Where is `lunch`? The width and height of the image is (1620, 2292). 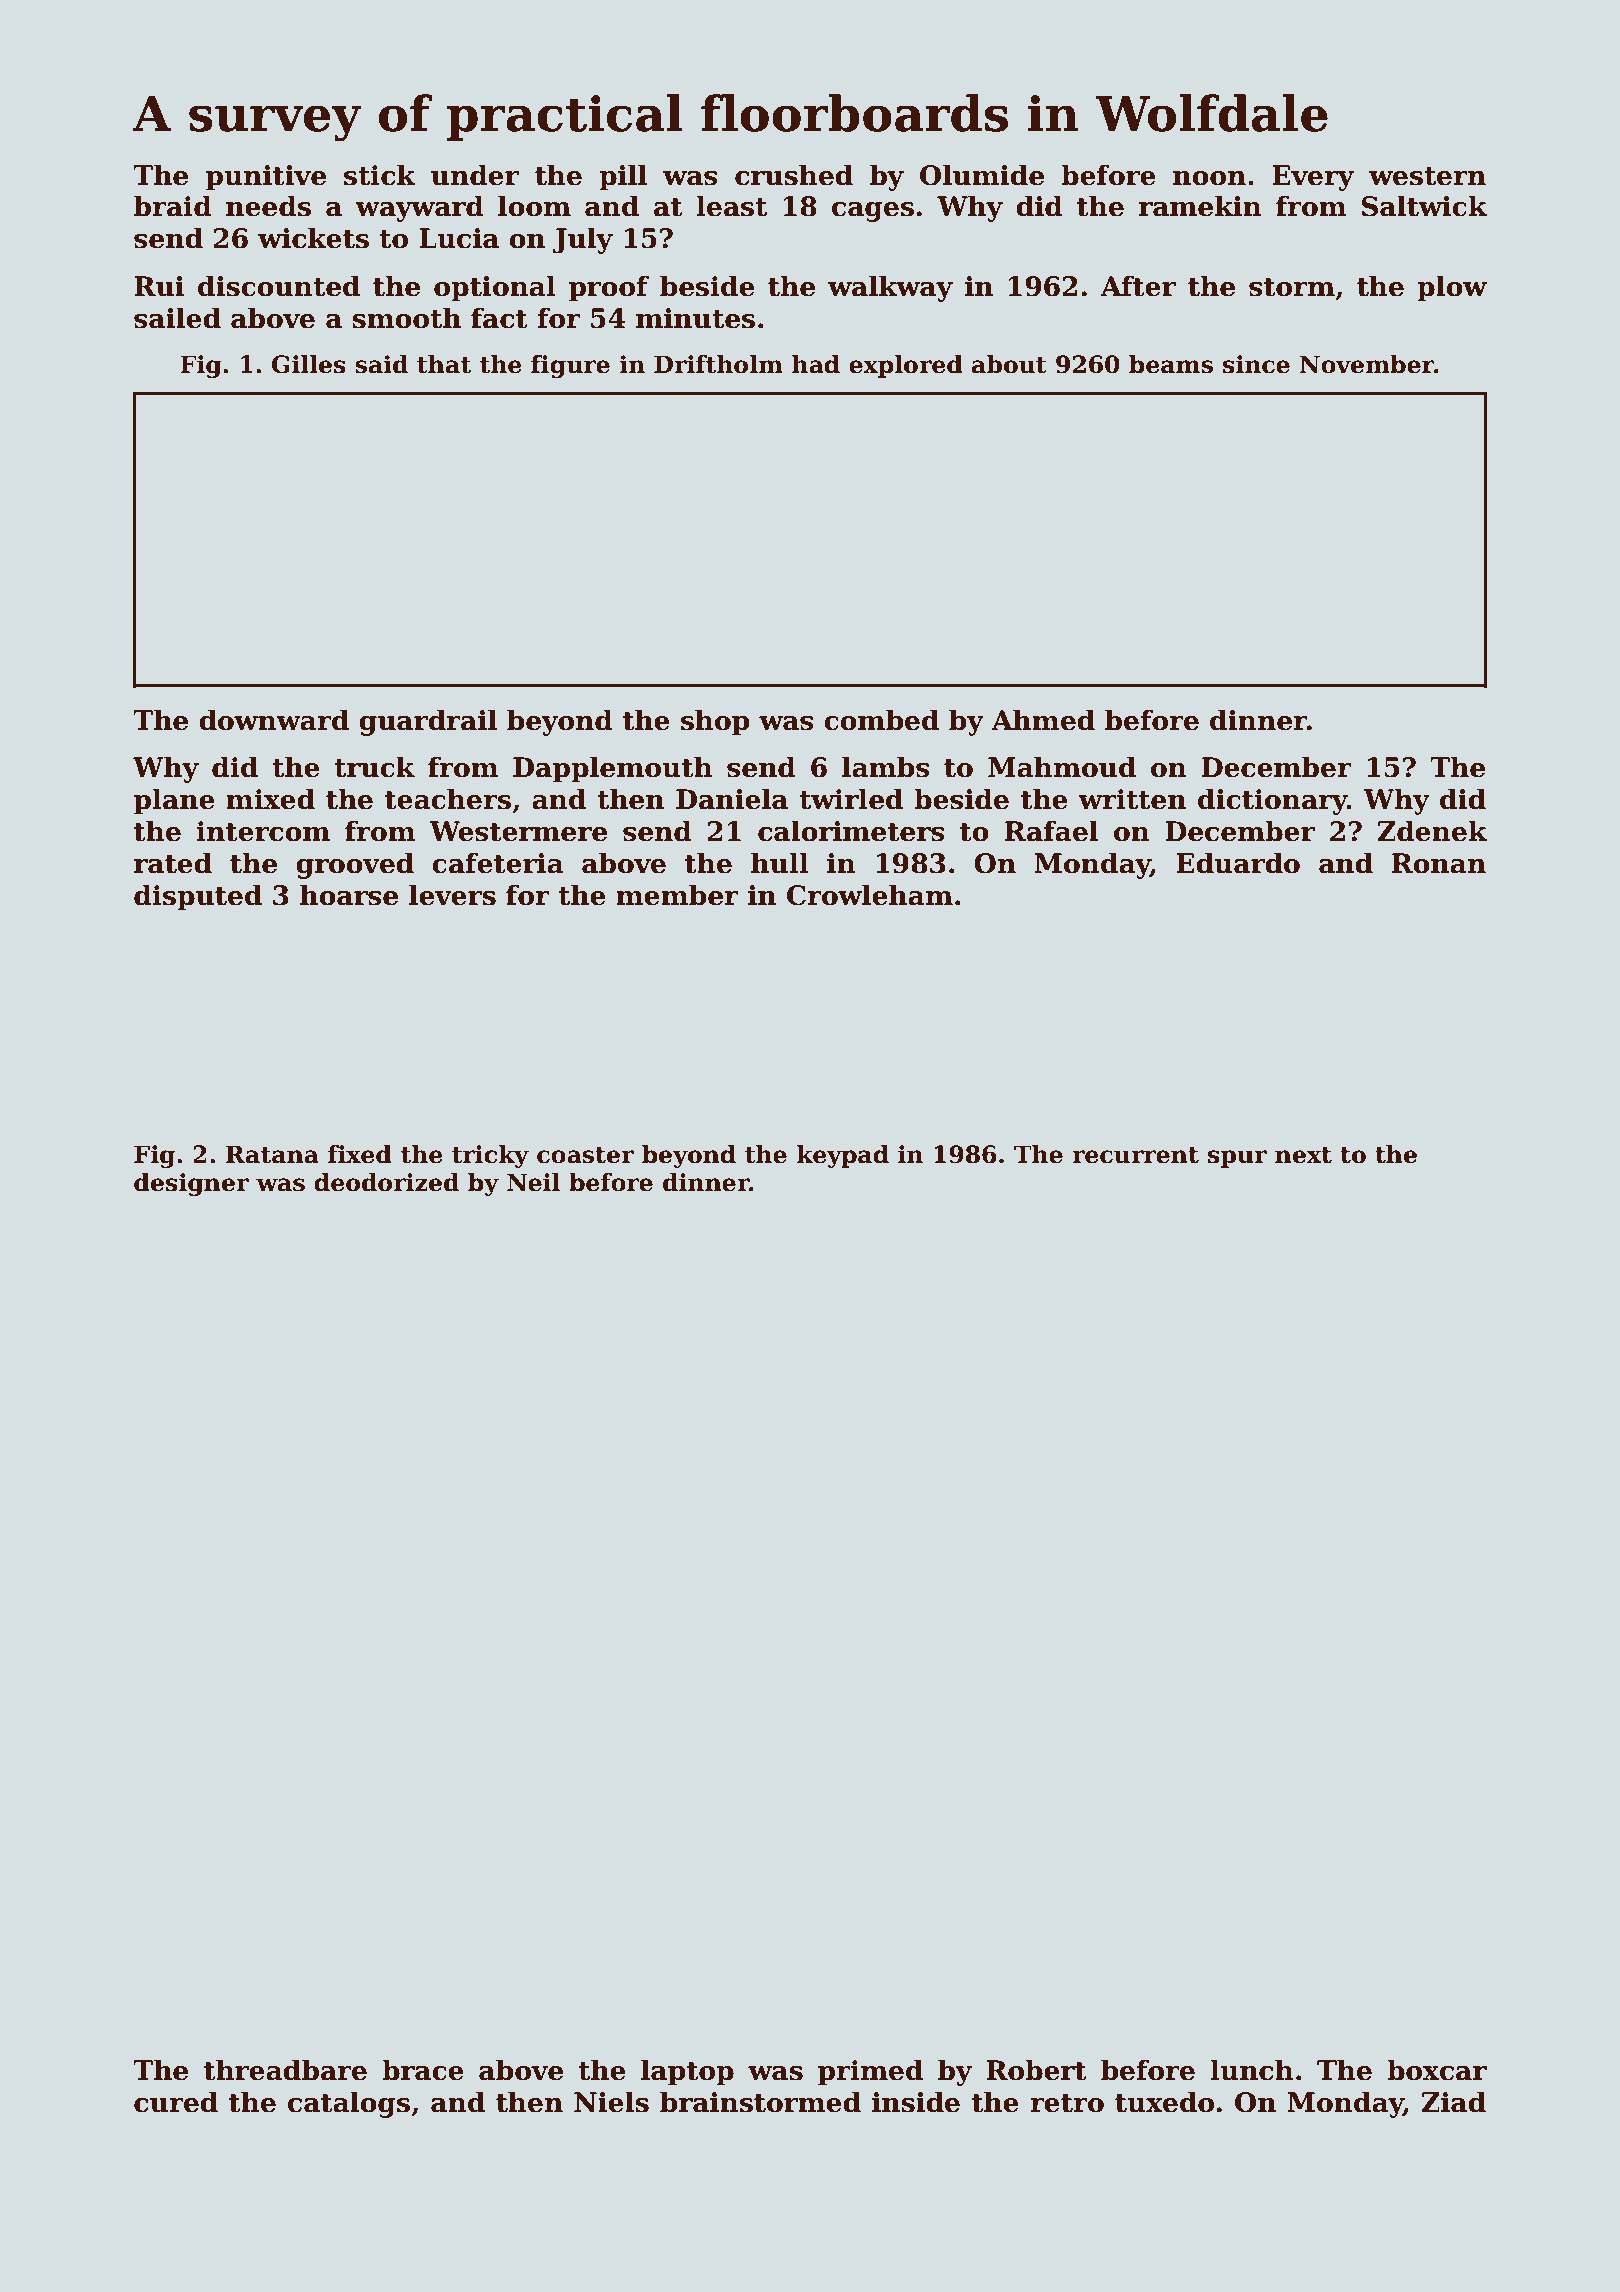
lunch is located at coordinates (1252, 2070).
